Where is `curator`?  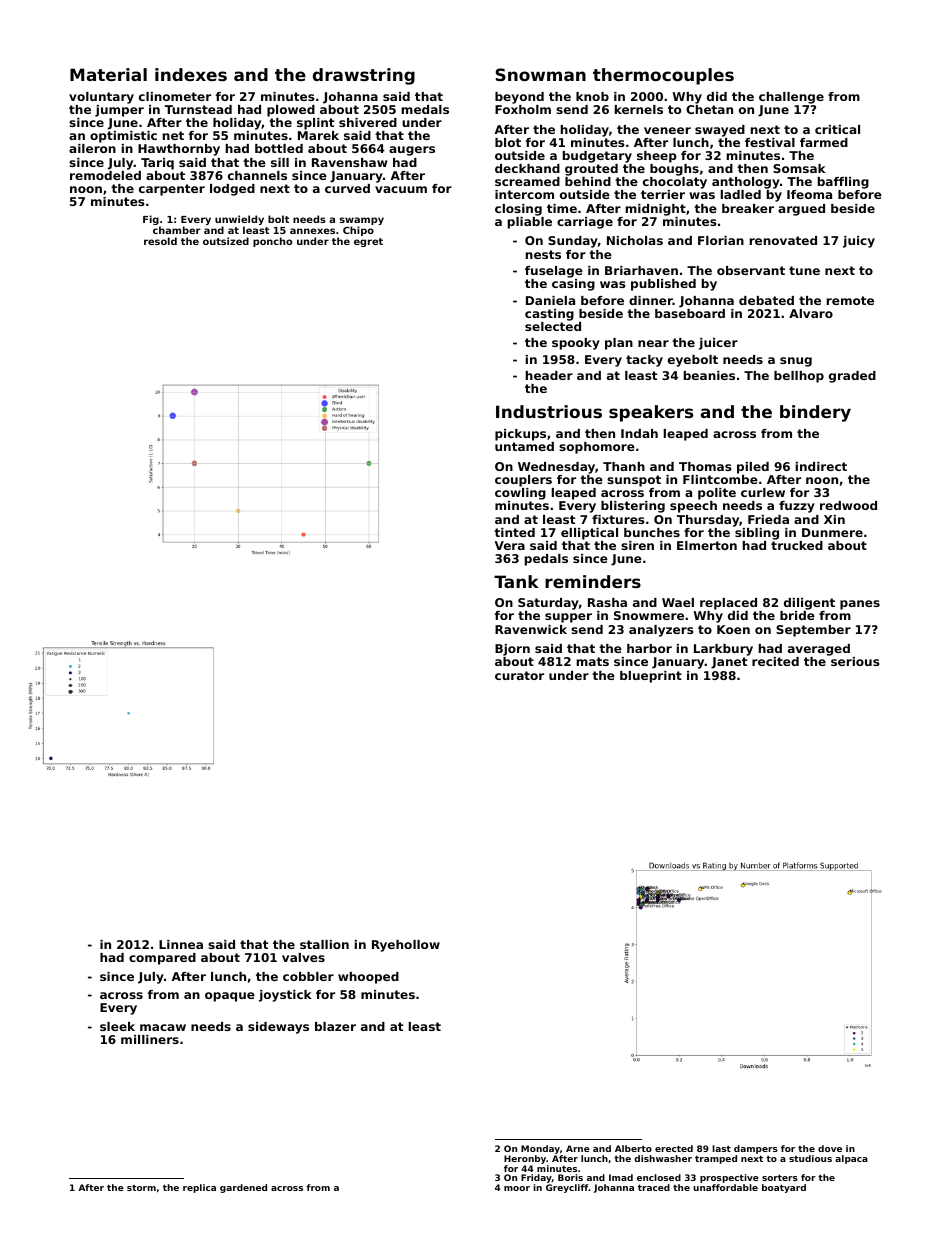 curator is located at coordinates (519, 675).
